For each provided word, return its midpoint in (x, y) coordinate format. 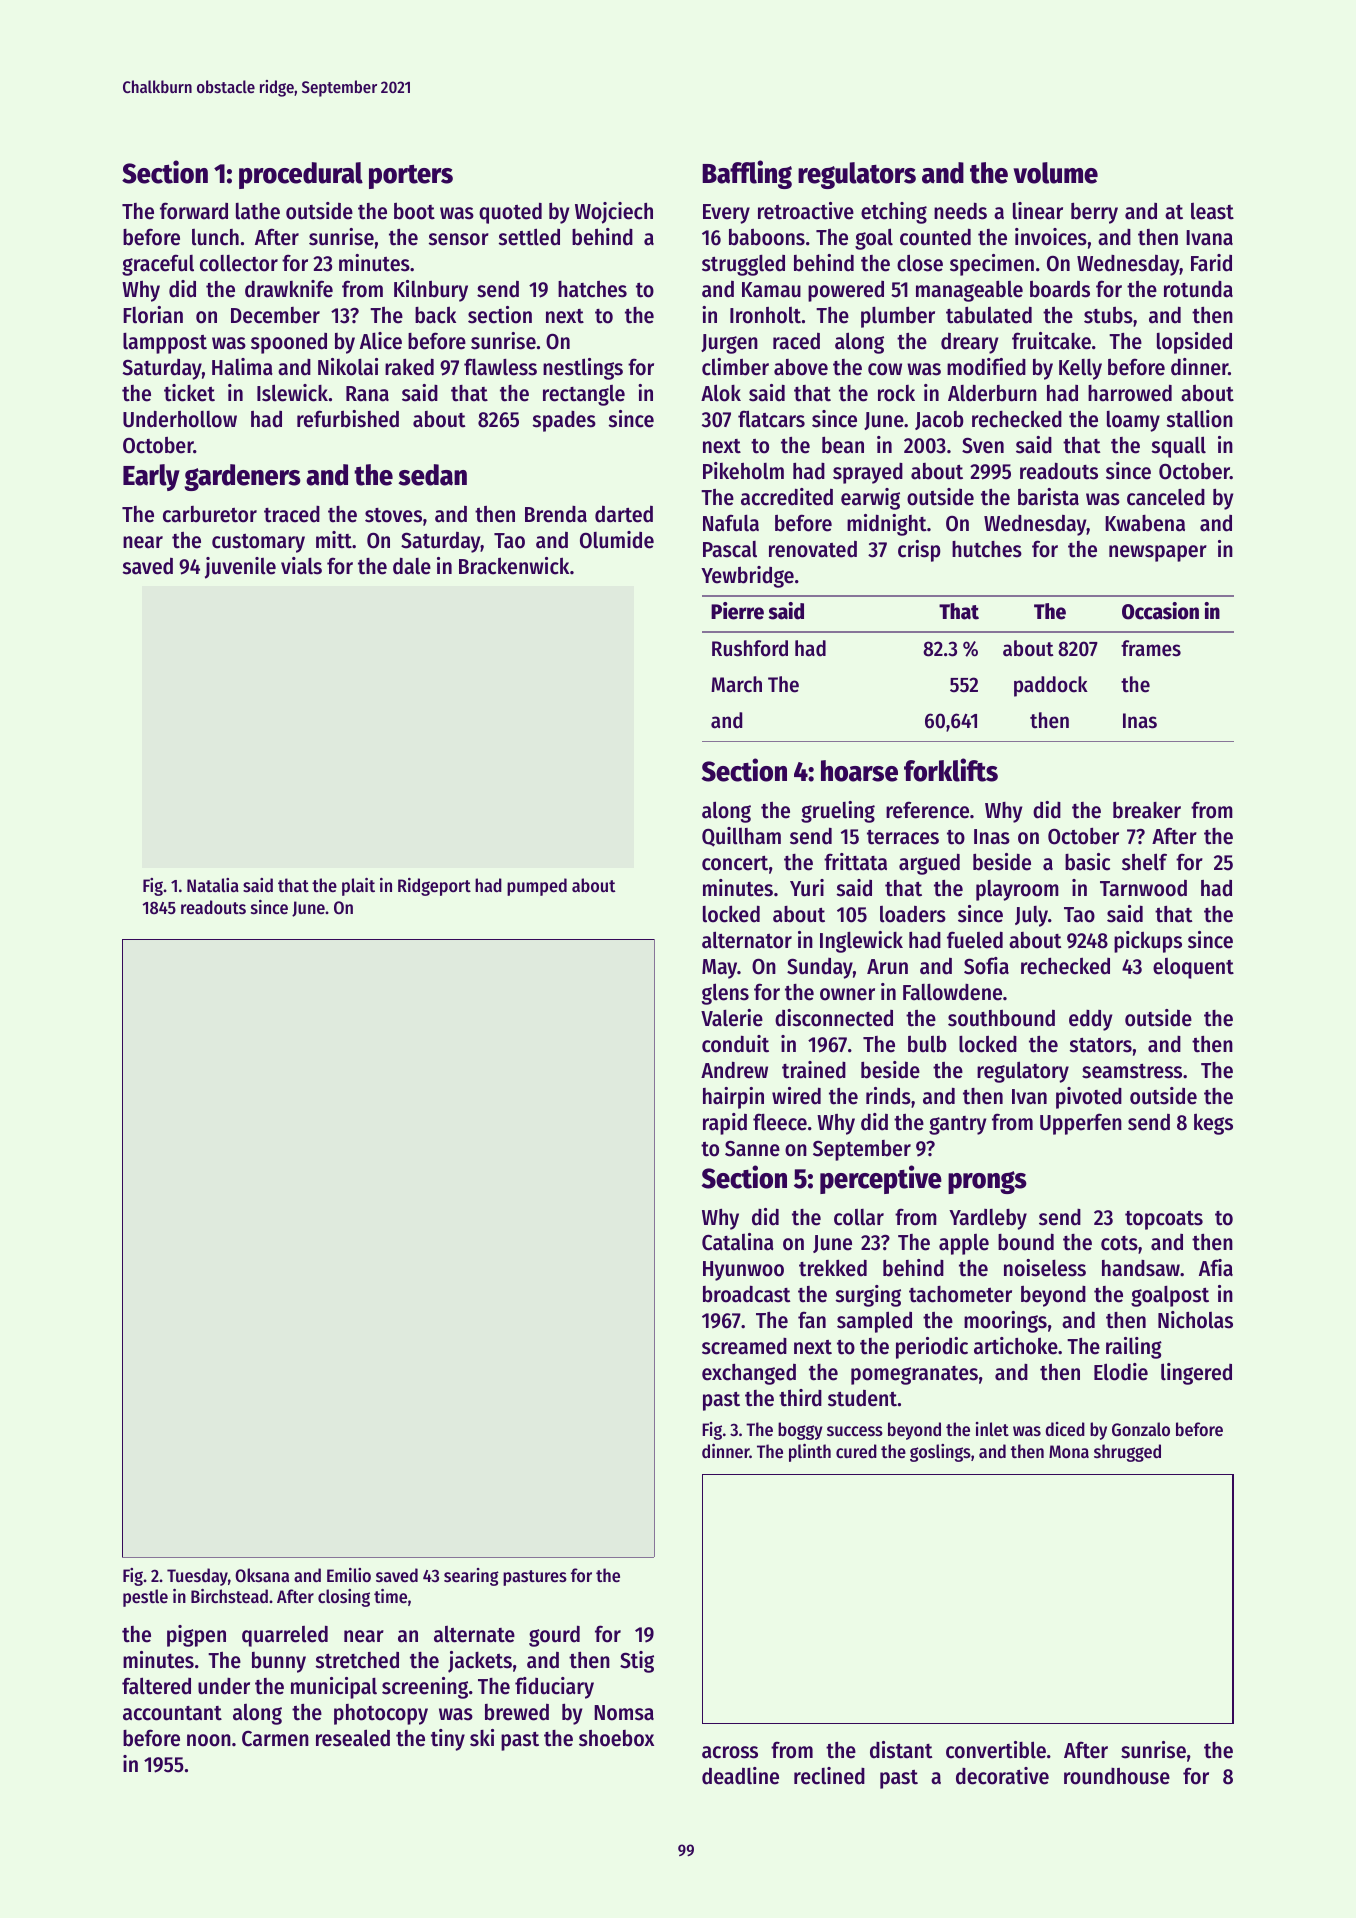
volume (1055, 173)
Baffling (747, 174)
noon (209, 1740)
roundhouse (1117, 1776)
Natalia (213, 885)
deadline (740, 1776)
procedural (301, 175)
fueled (975, 940)
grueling (838, 812)
